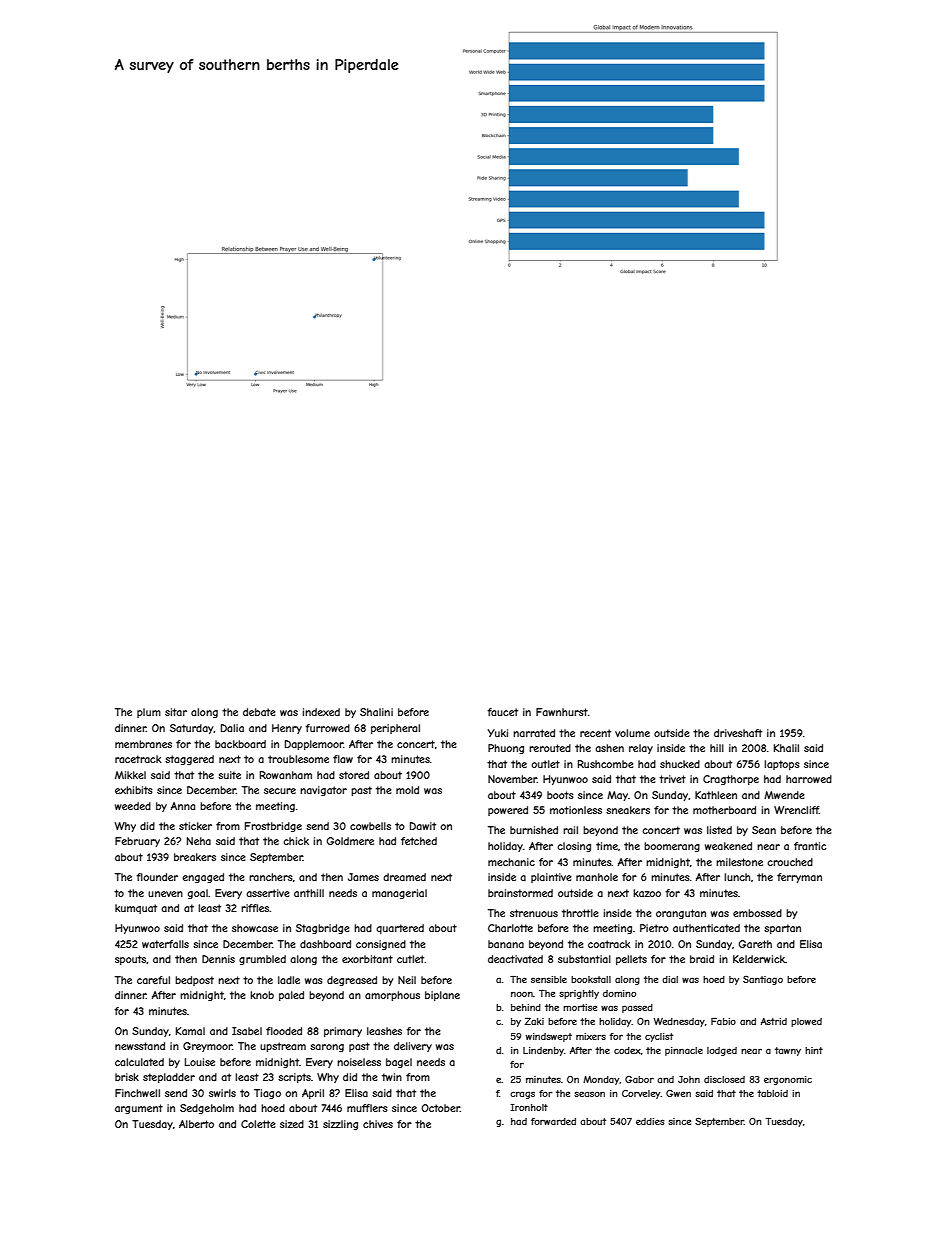 The image size is (952, 1233). Describe the element at coordinates (628, 810) in the document. I see `sneakers` at that location.
